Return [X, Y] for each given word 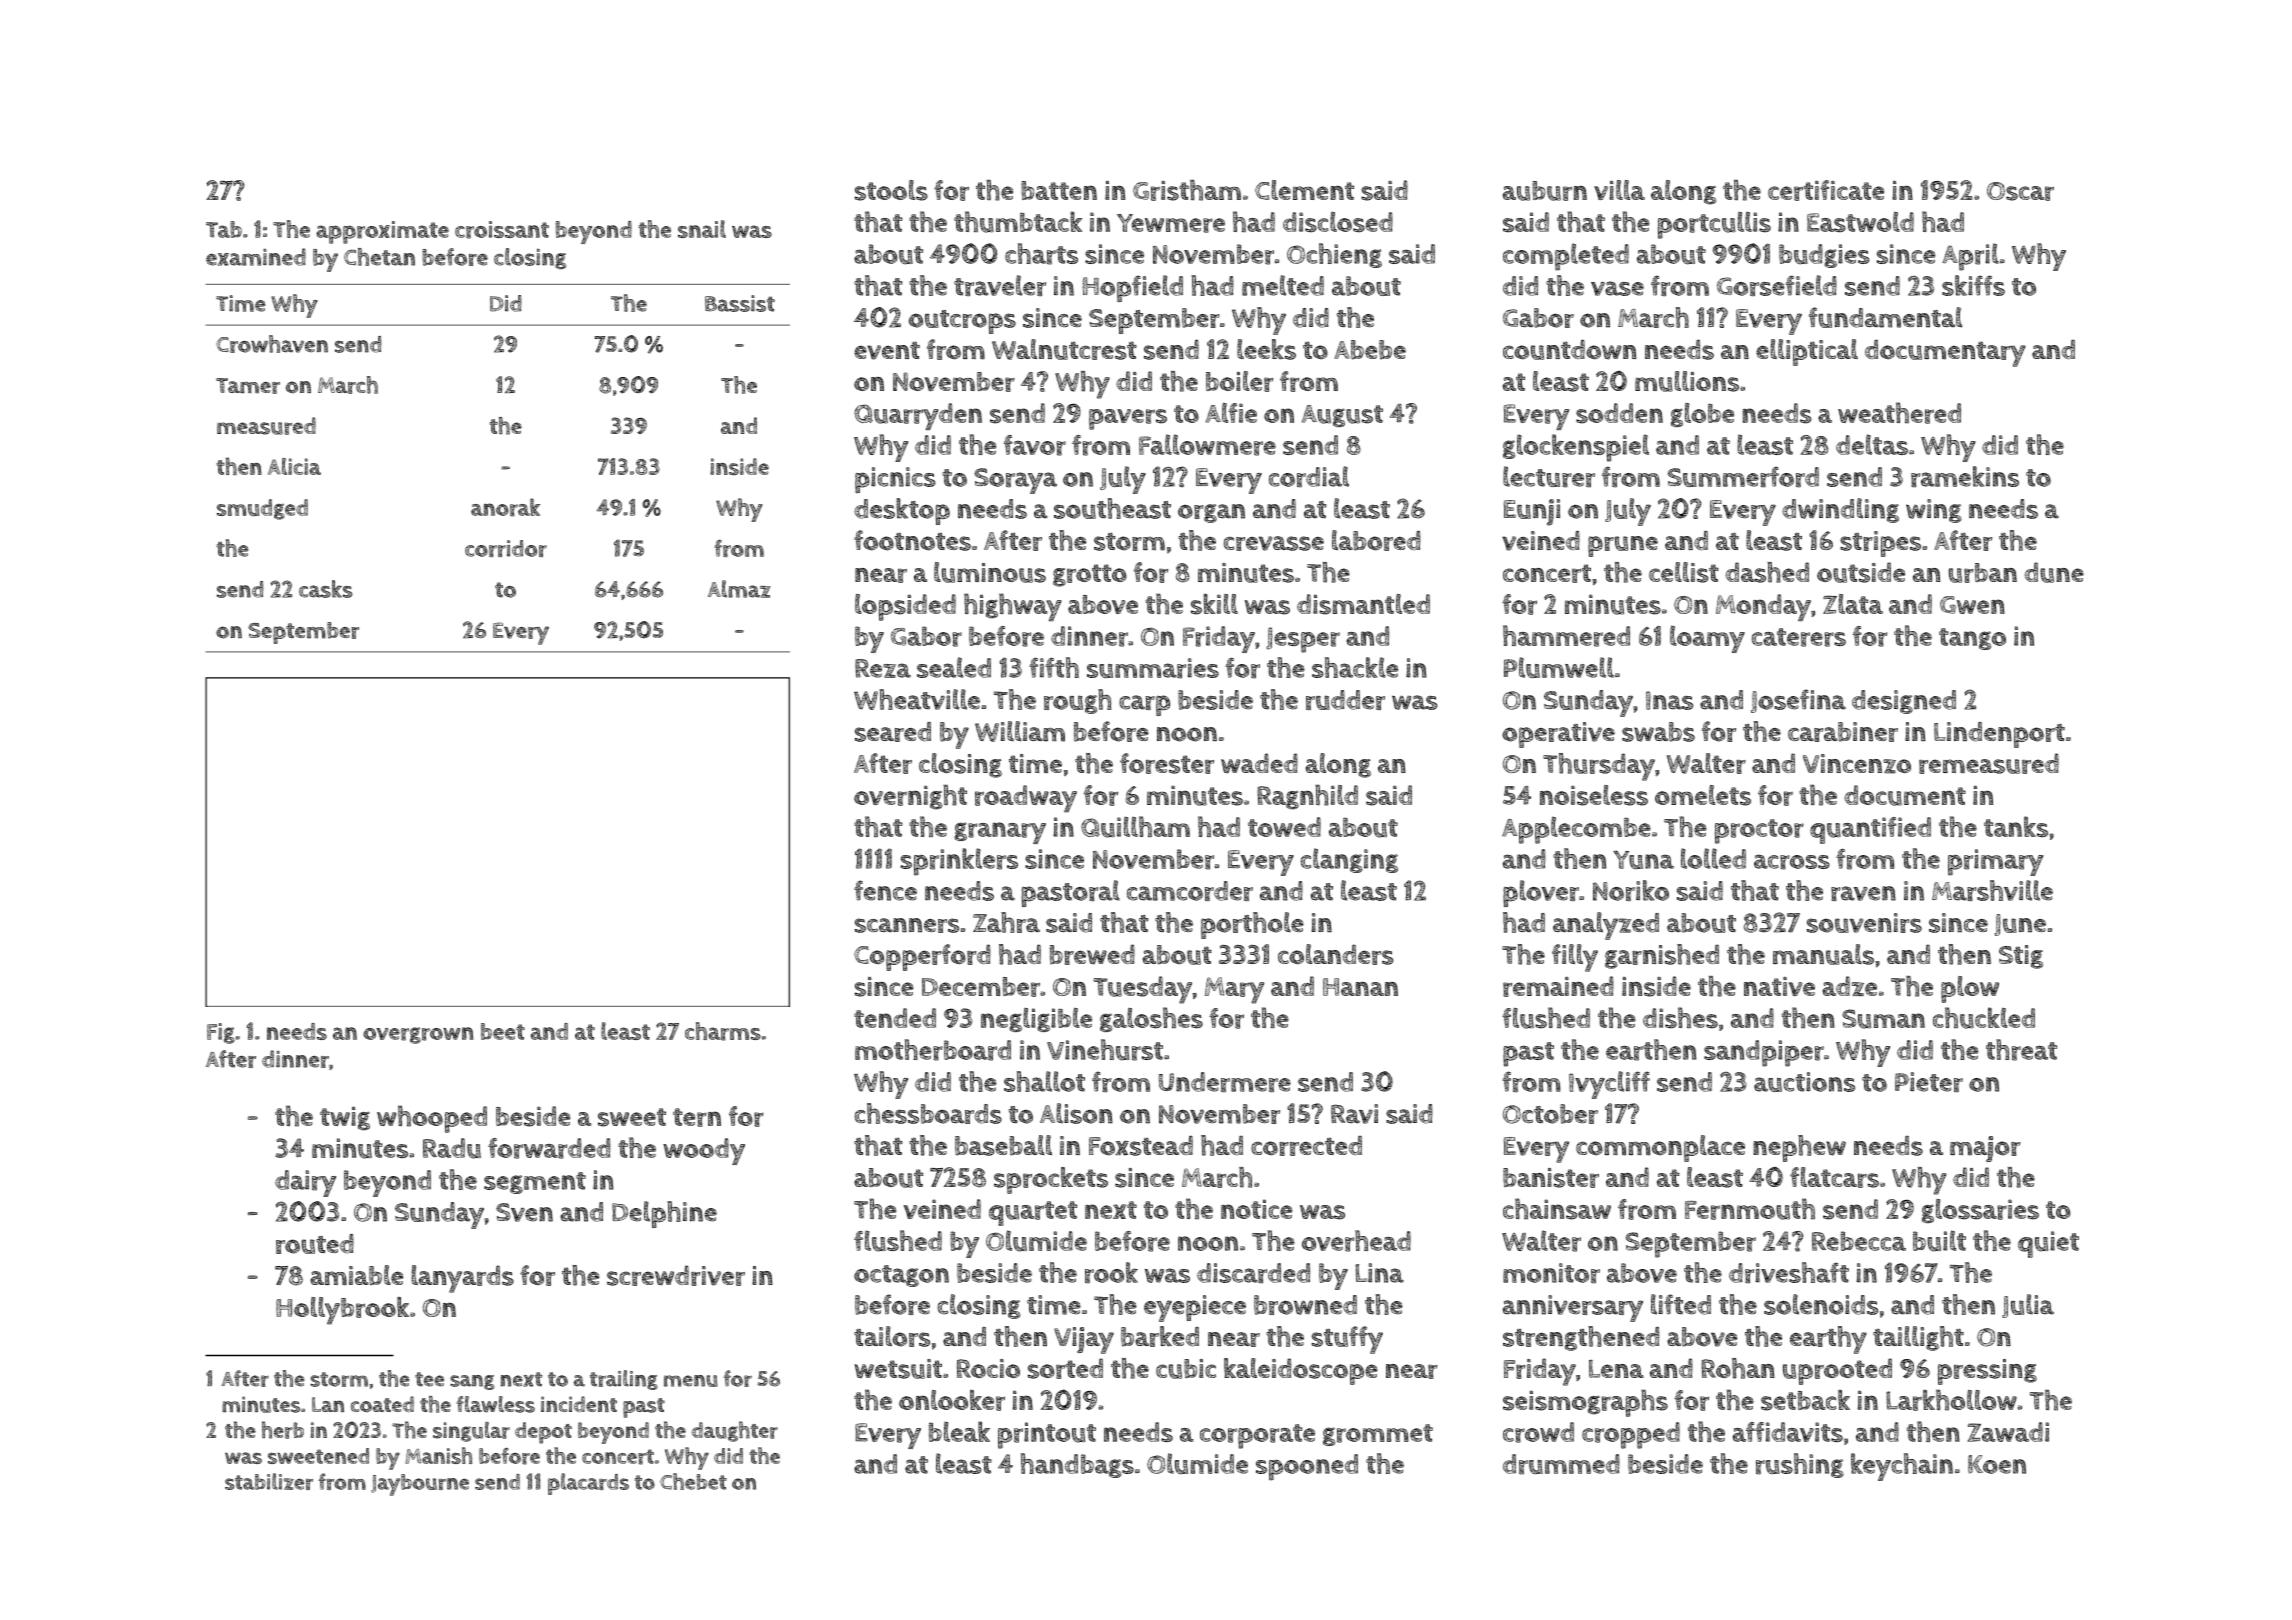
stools [891, 190]
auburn [1545, 191]
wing [1934, 511]
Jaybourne [420, 1485]
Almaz [739, 589]
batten [1059, 190]
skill [1214, 604]
